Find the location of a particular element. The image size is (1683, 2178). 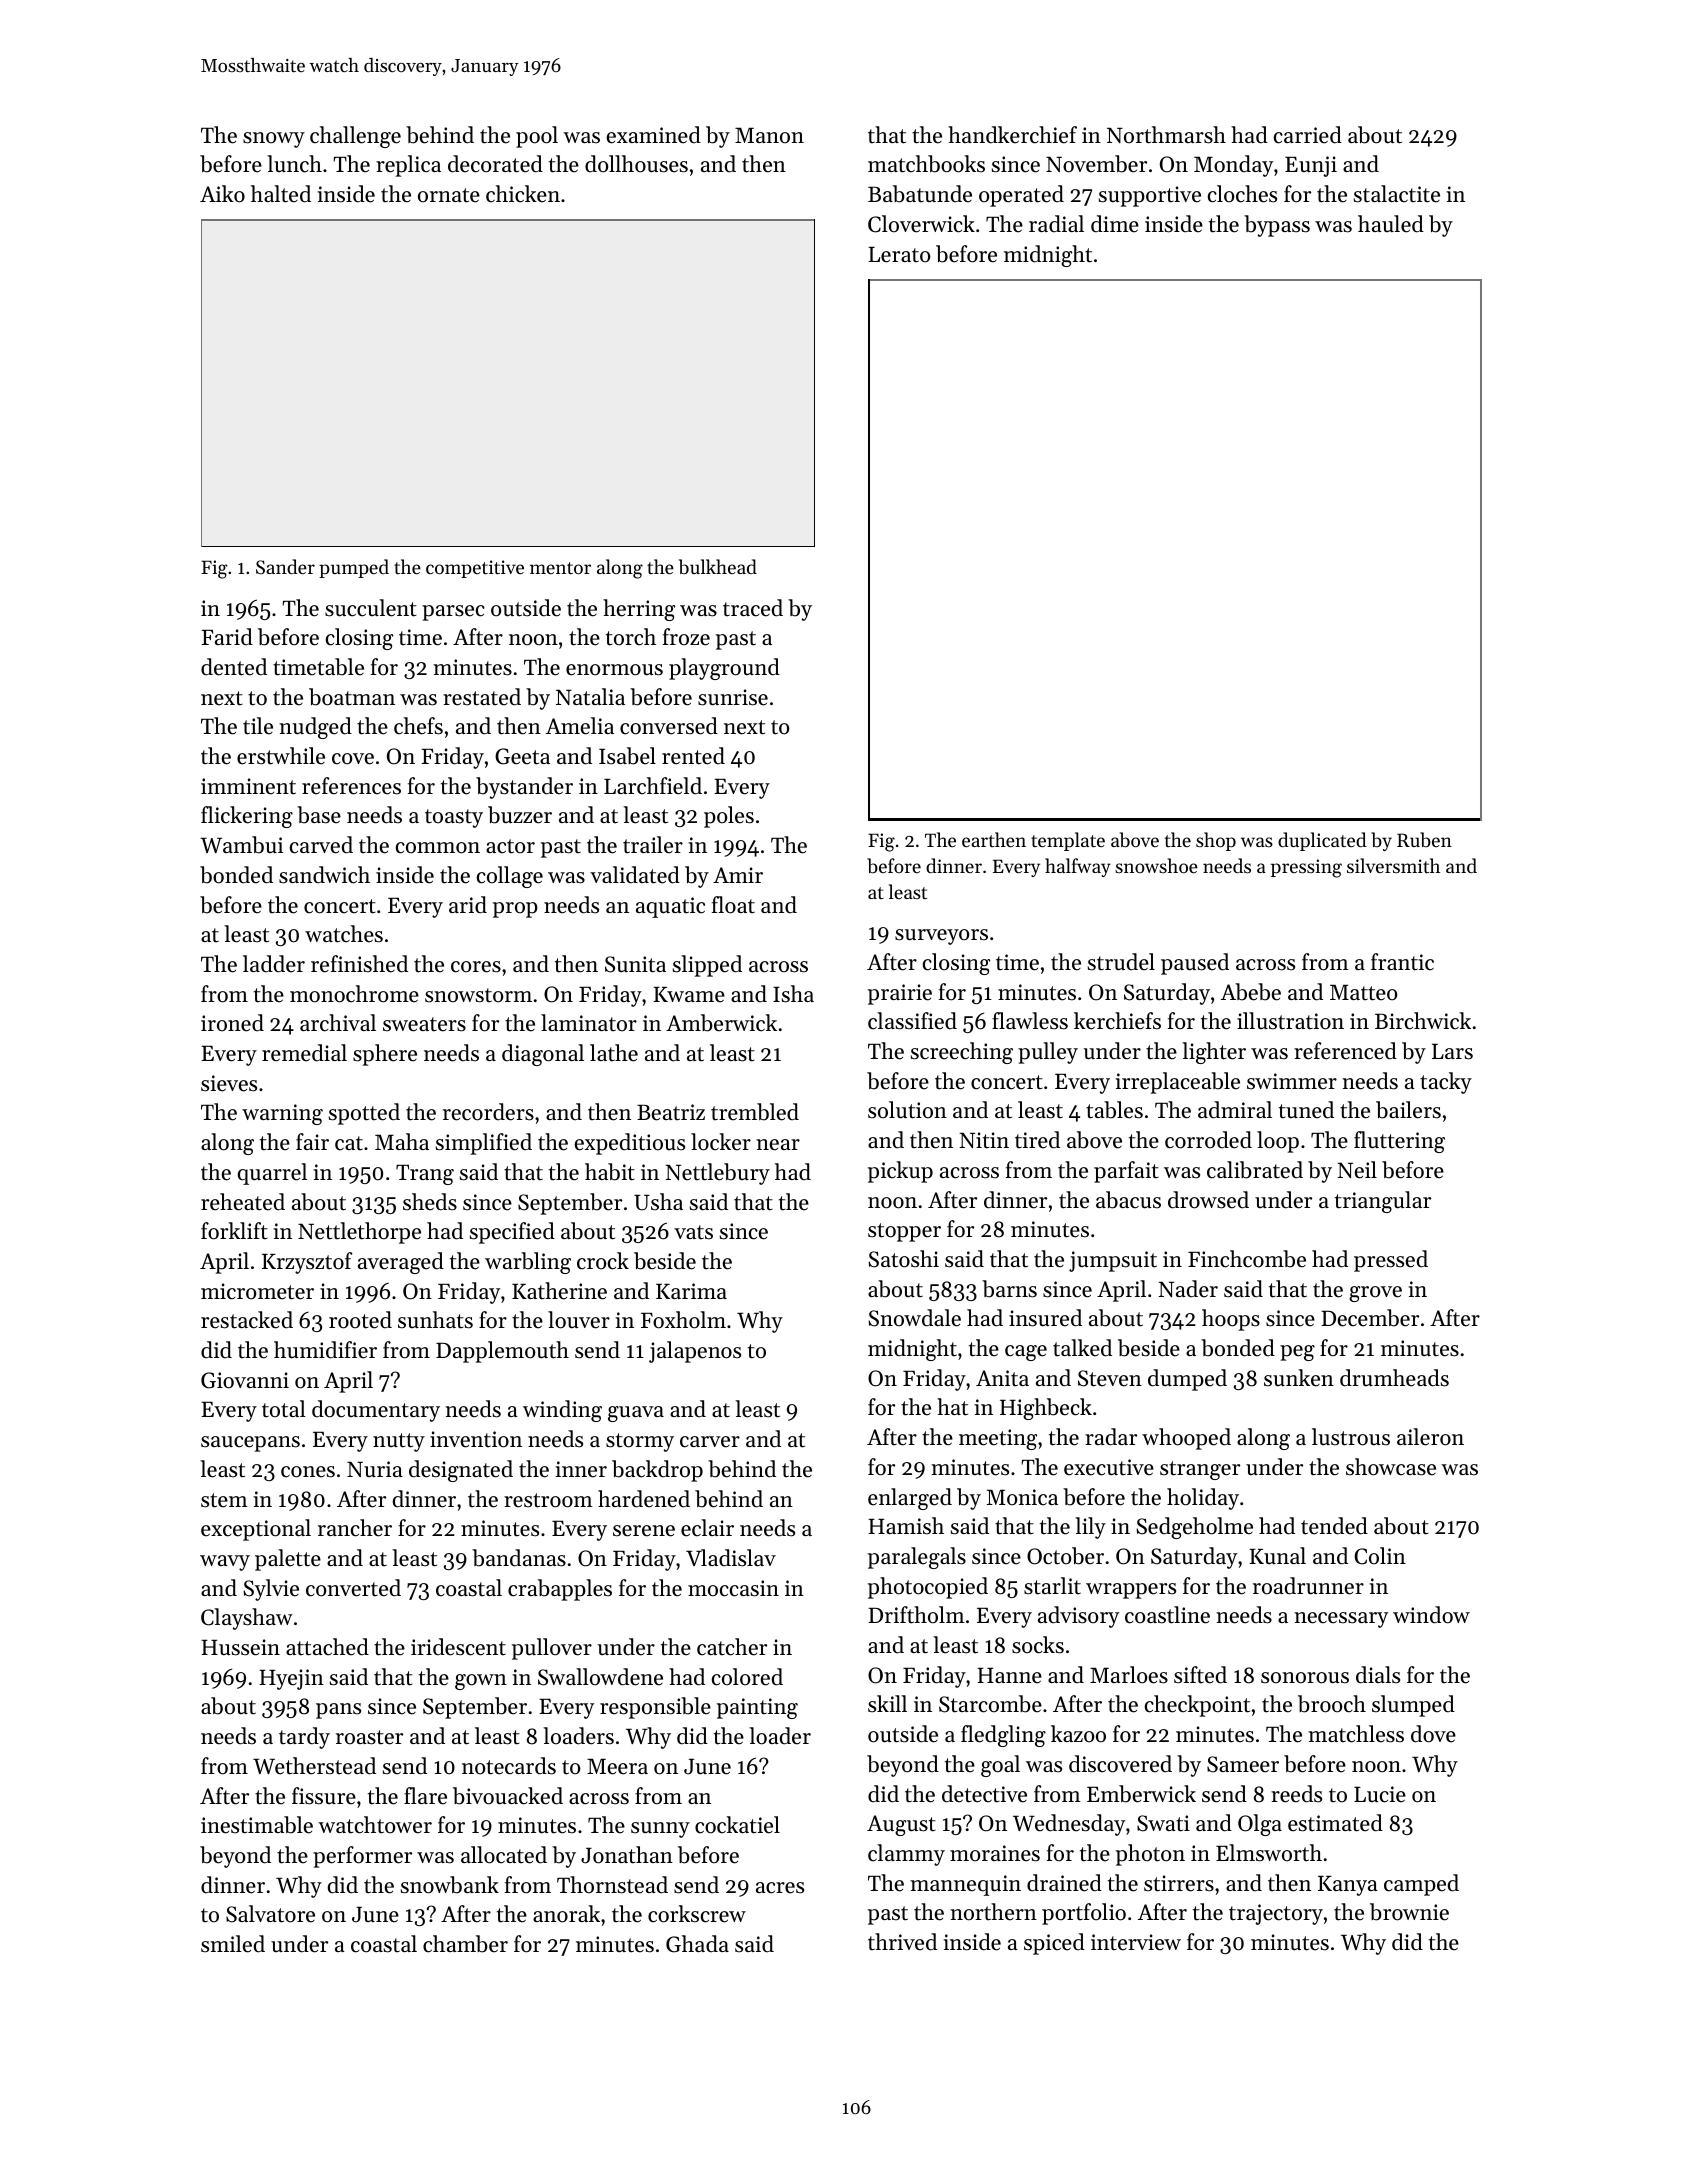

irreplaceable is located at coordinates (1177, 1083).
